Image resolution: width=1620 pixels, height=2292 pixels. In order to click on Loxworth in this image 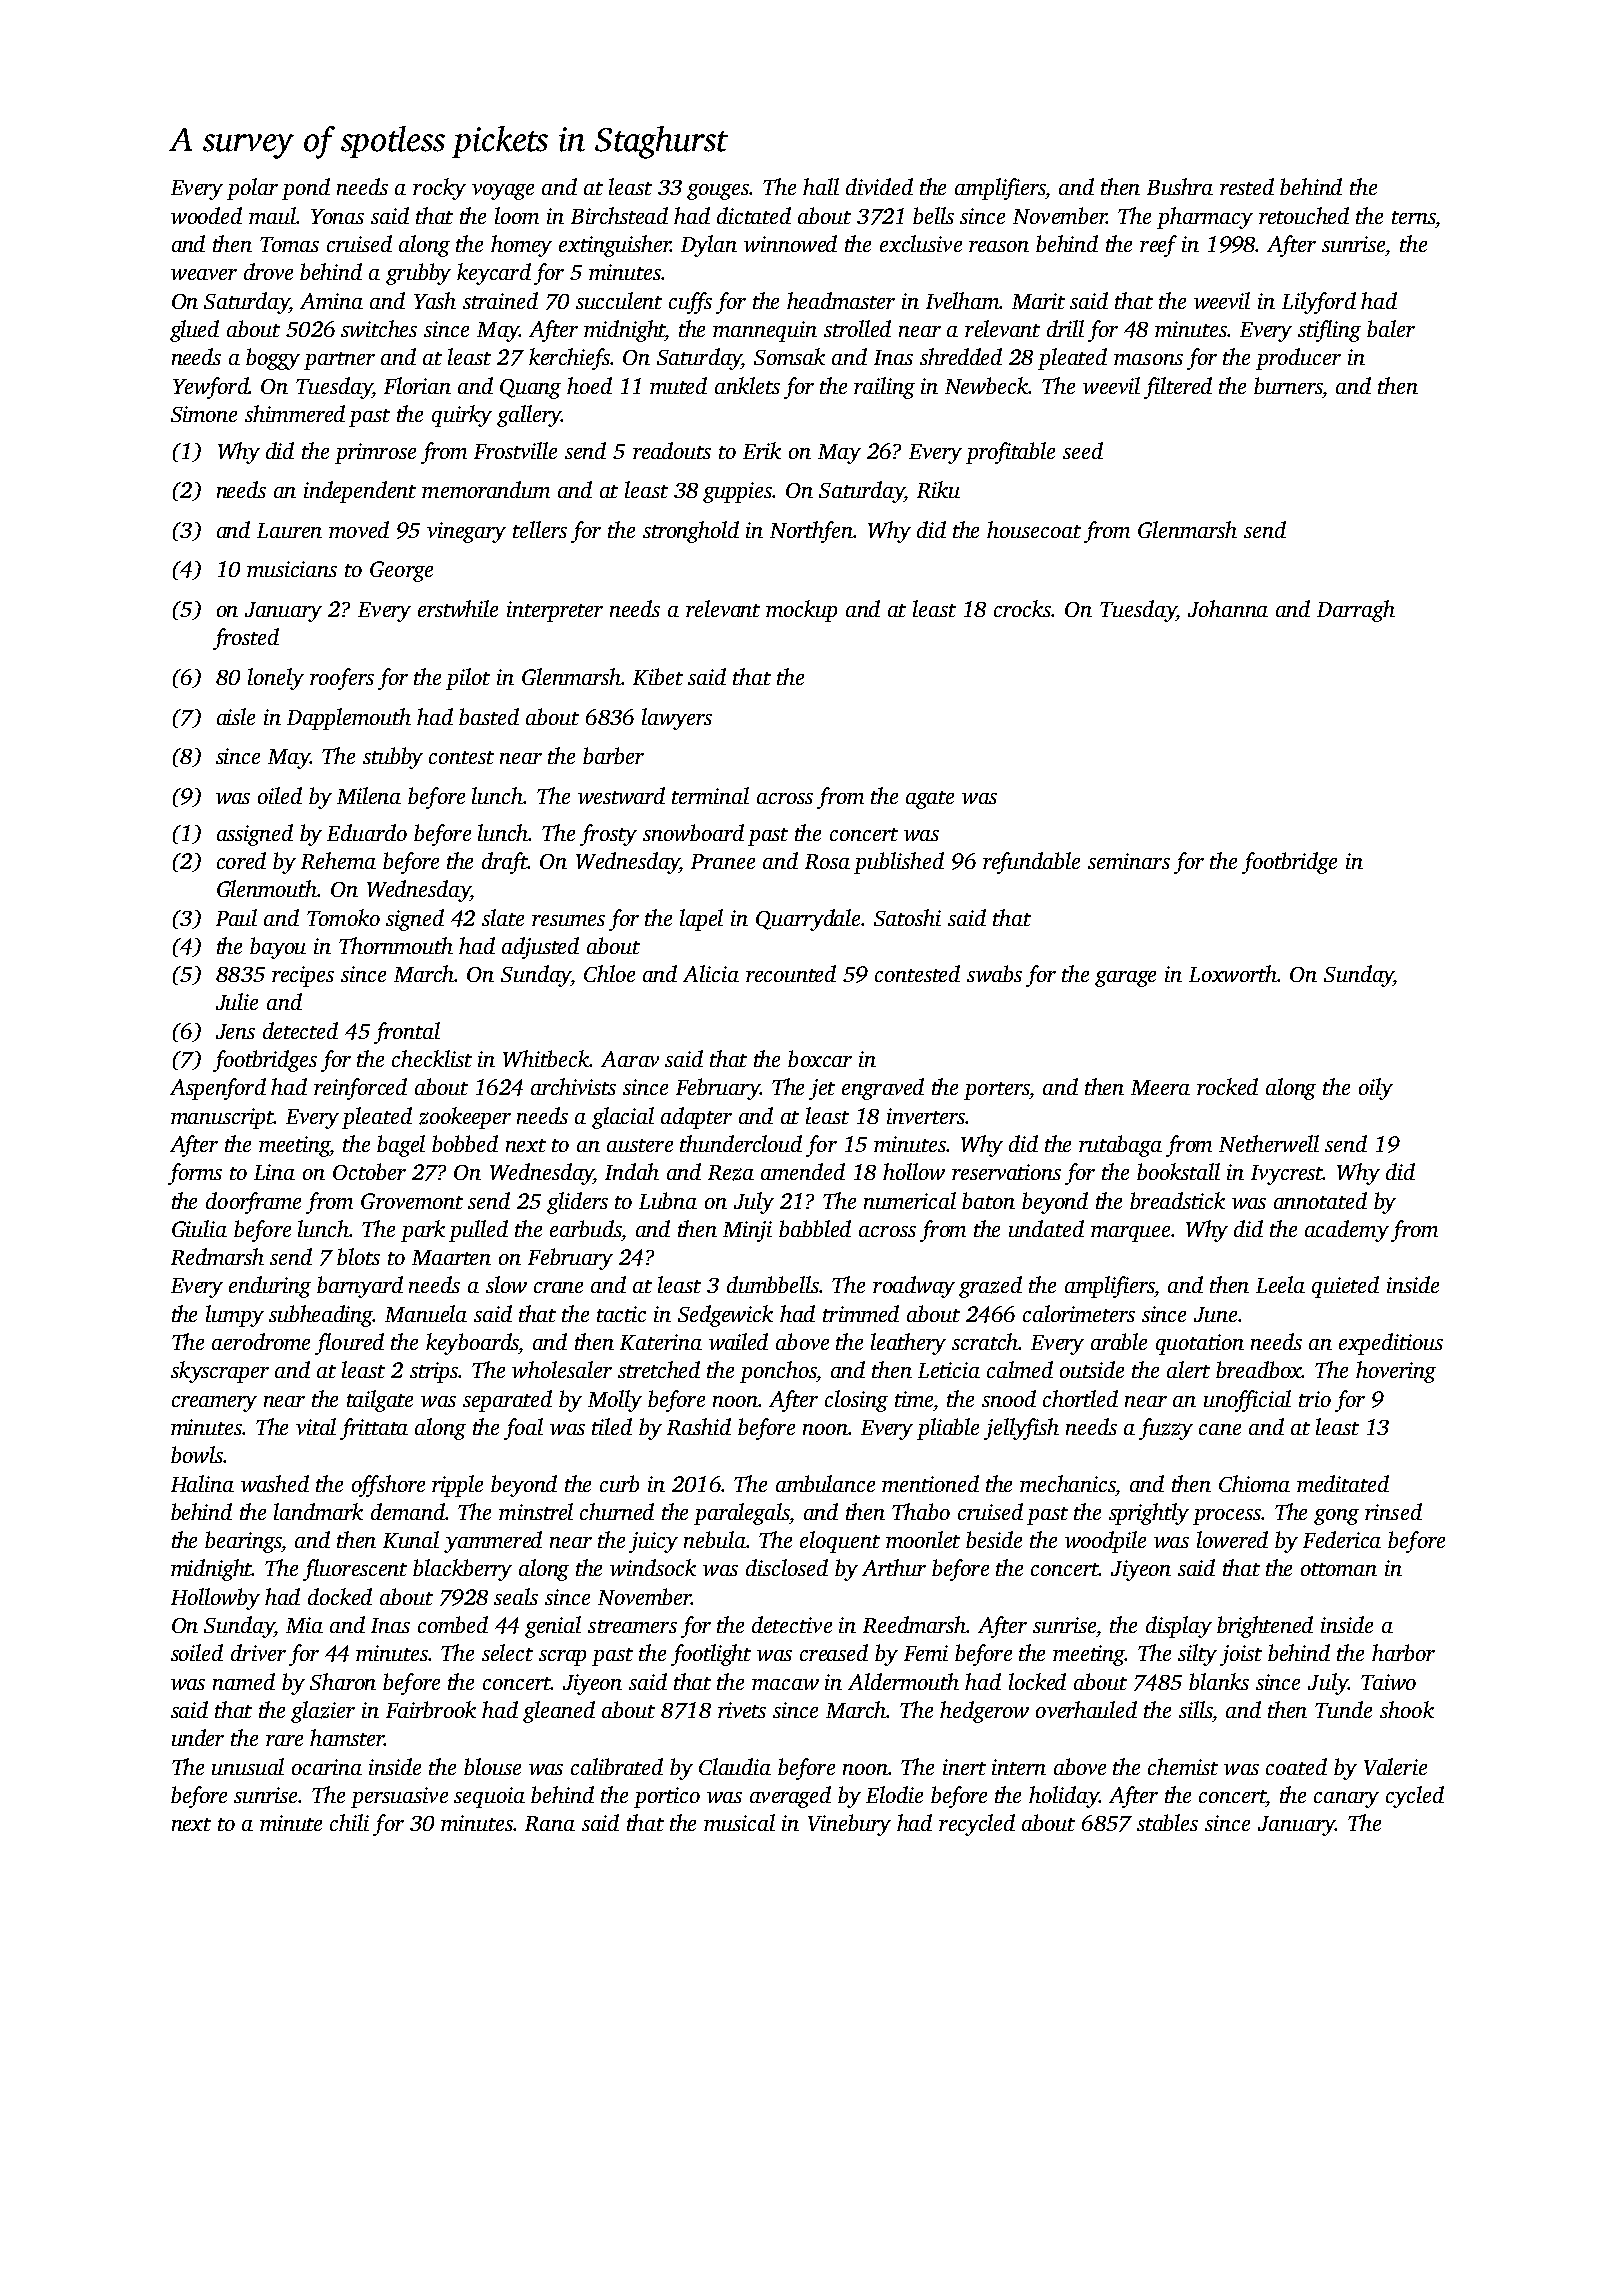, I will do `click(1233, 973)`.
